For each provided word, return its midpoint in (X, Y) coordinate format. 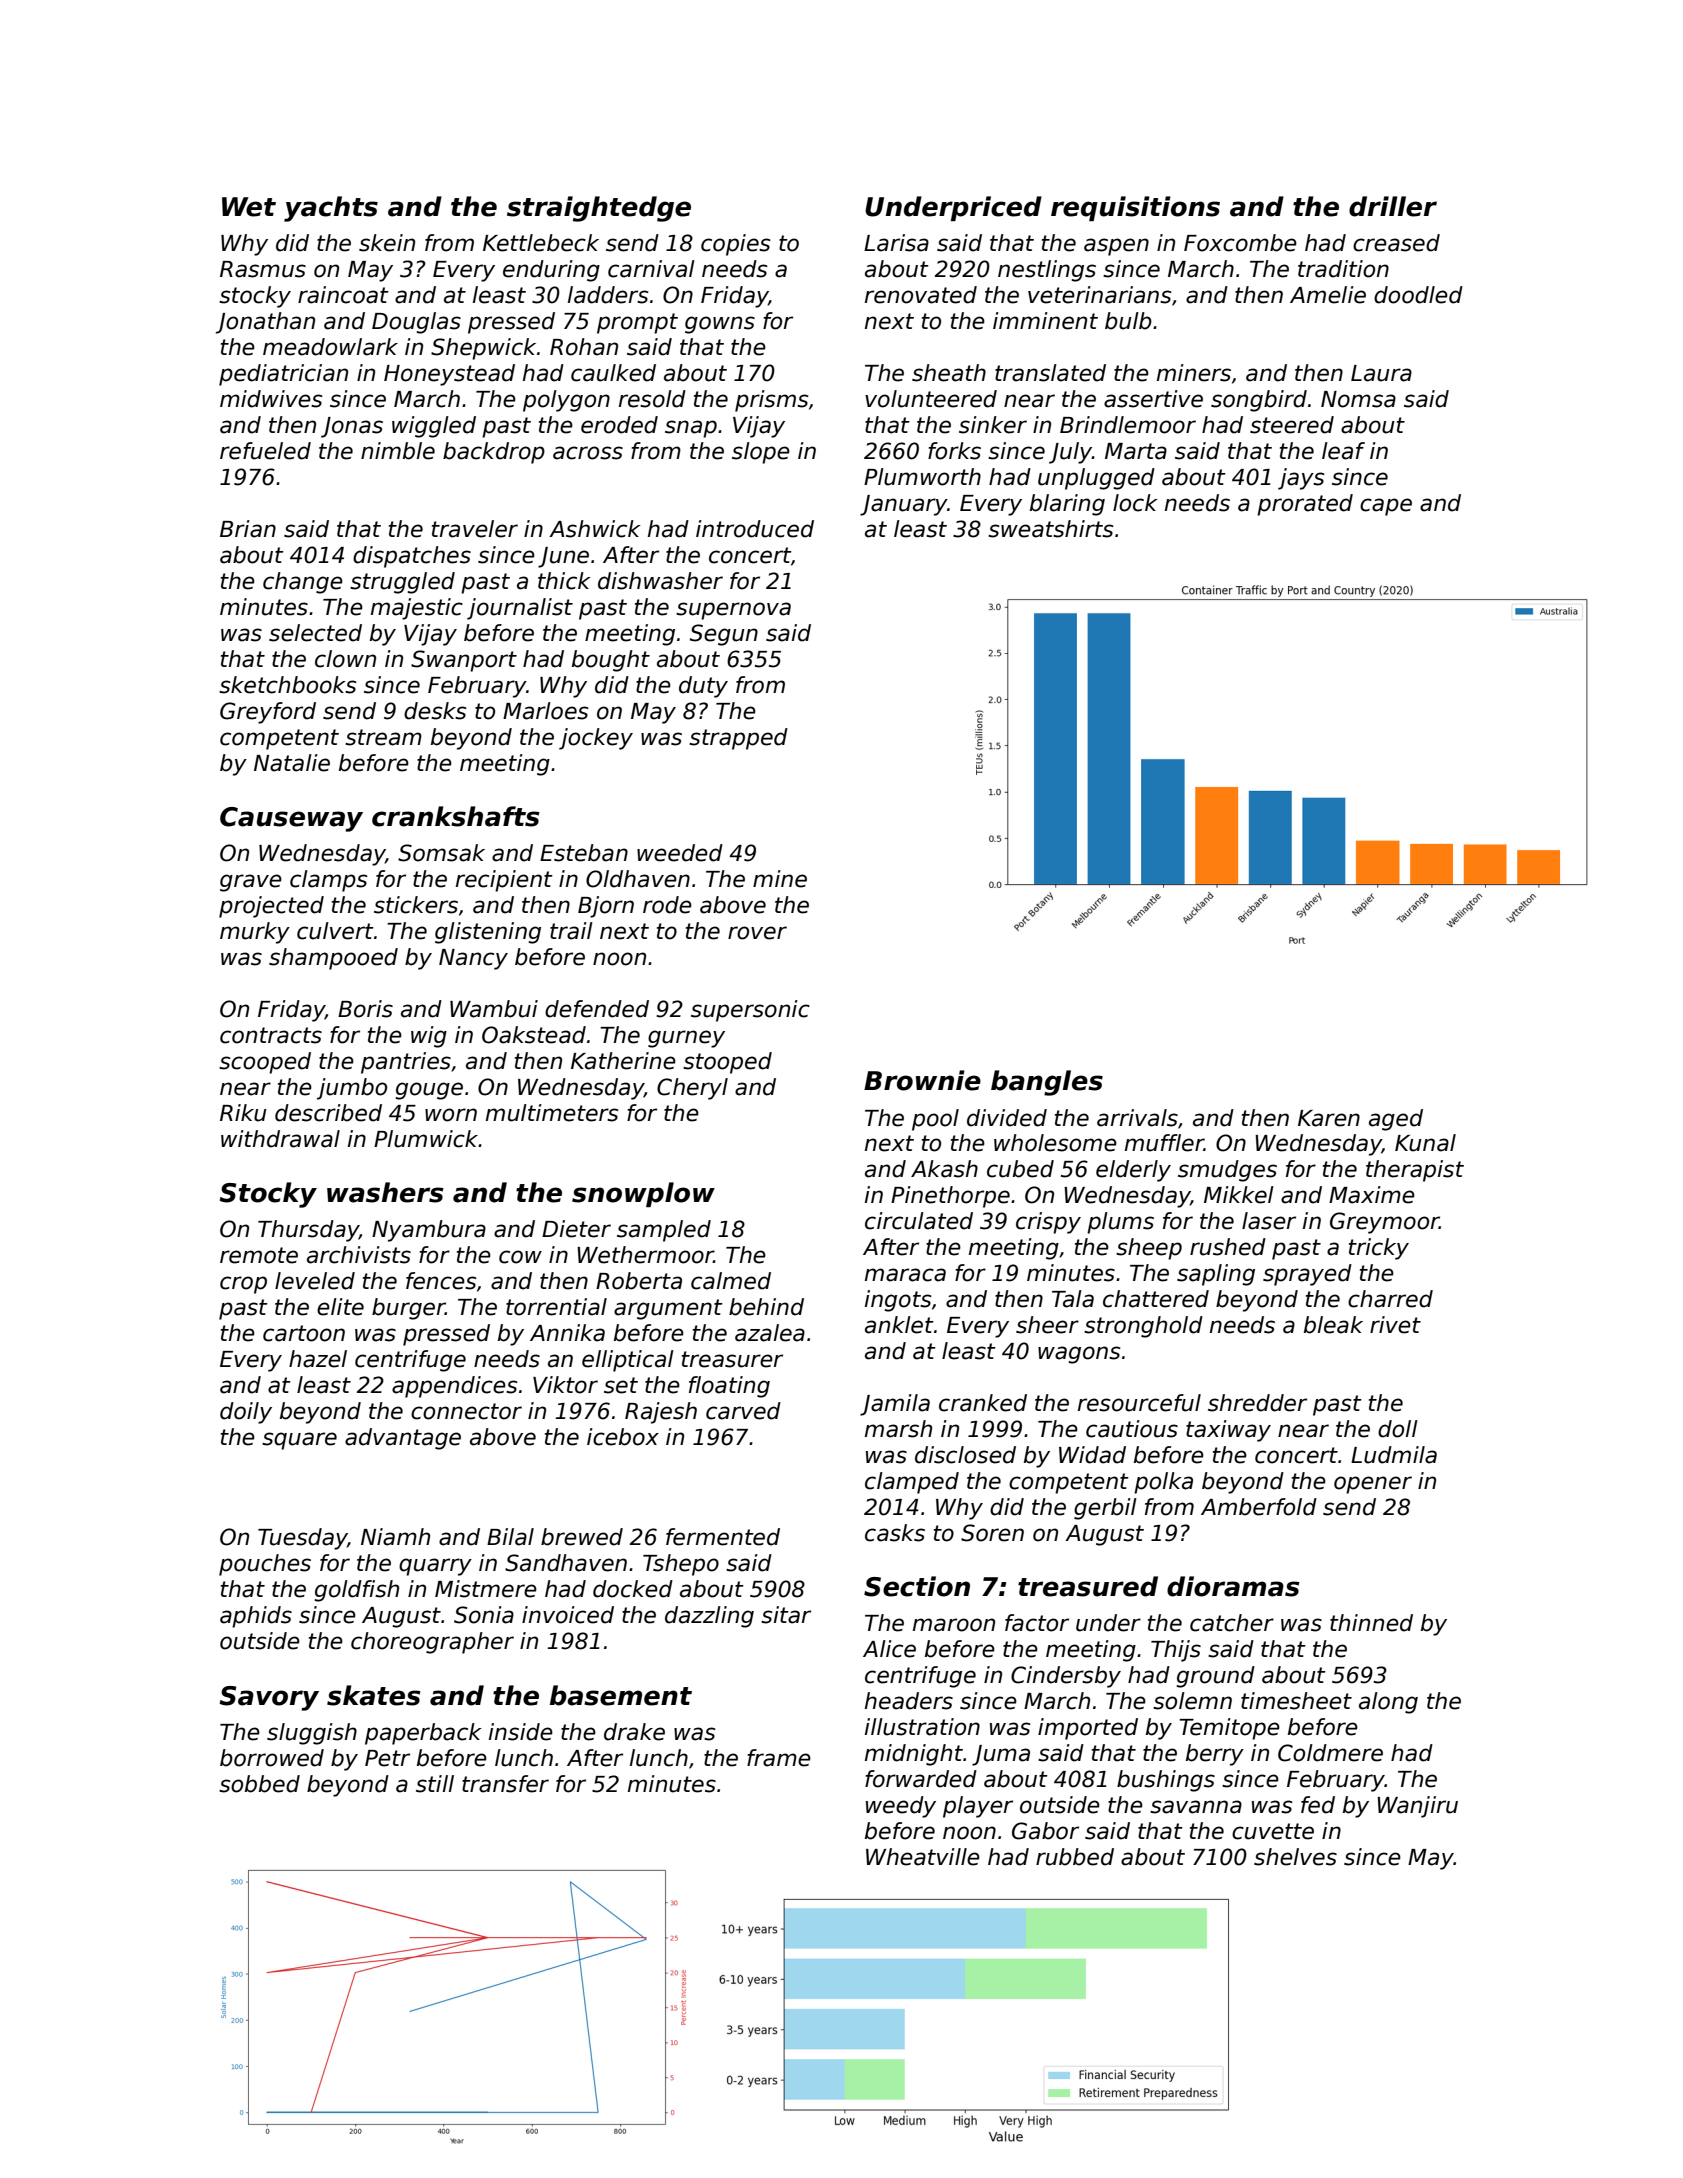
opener (1373, 1485)
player (978, 1807)
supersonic (750, 1011)
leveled (315, 1281)
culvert (335, 931)
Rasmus (263, 269)
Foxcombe (1240, 243)
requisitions (1135, 208)
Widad (1092, 1455)
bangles (1047, 1083)
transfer (505, 1784)
